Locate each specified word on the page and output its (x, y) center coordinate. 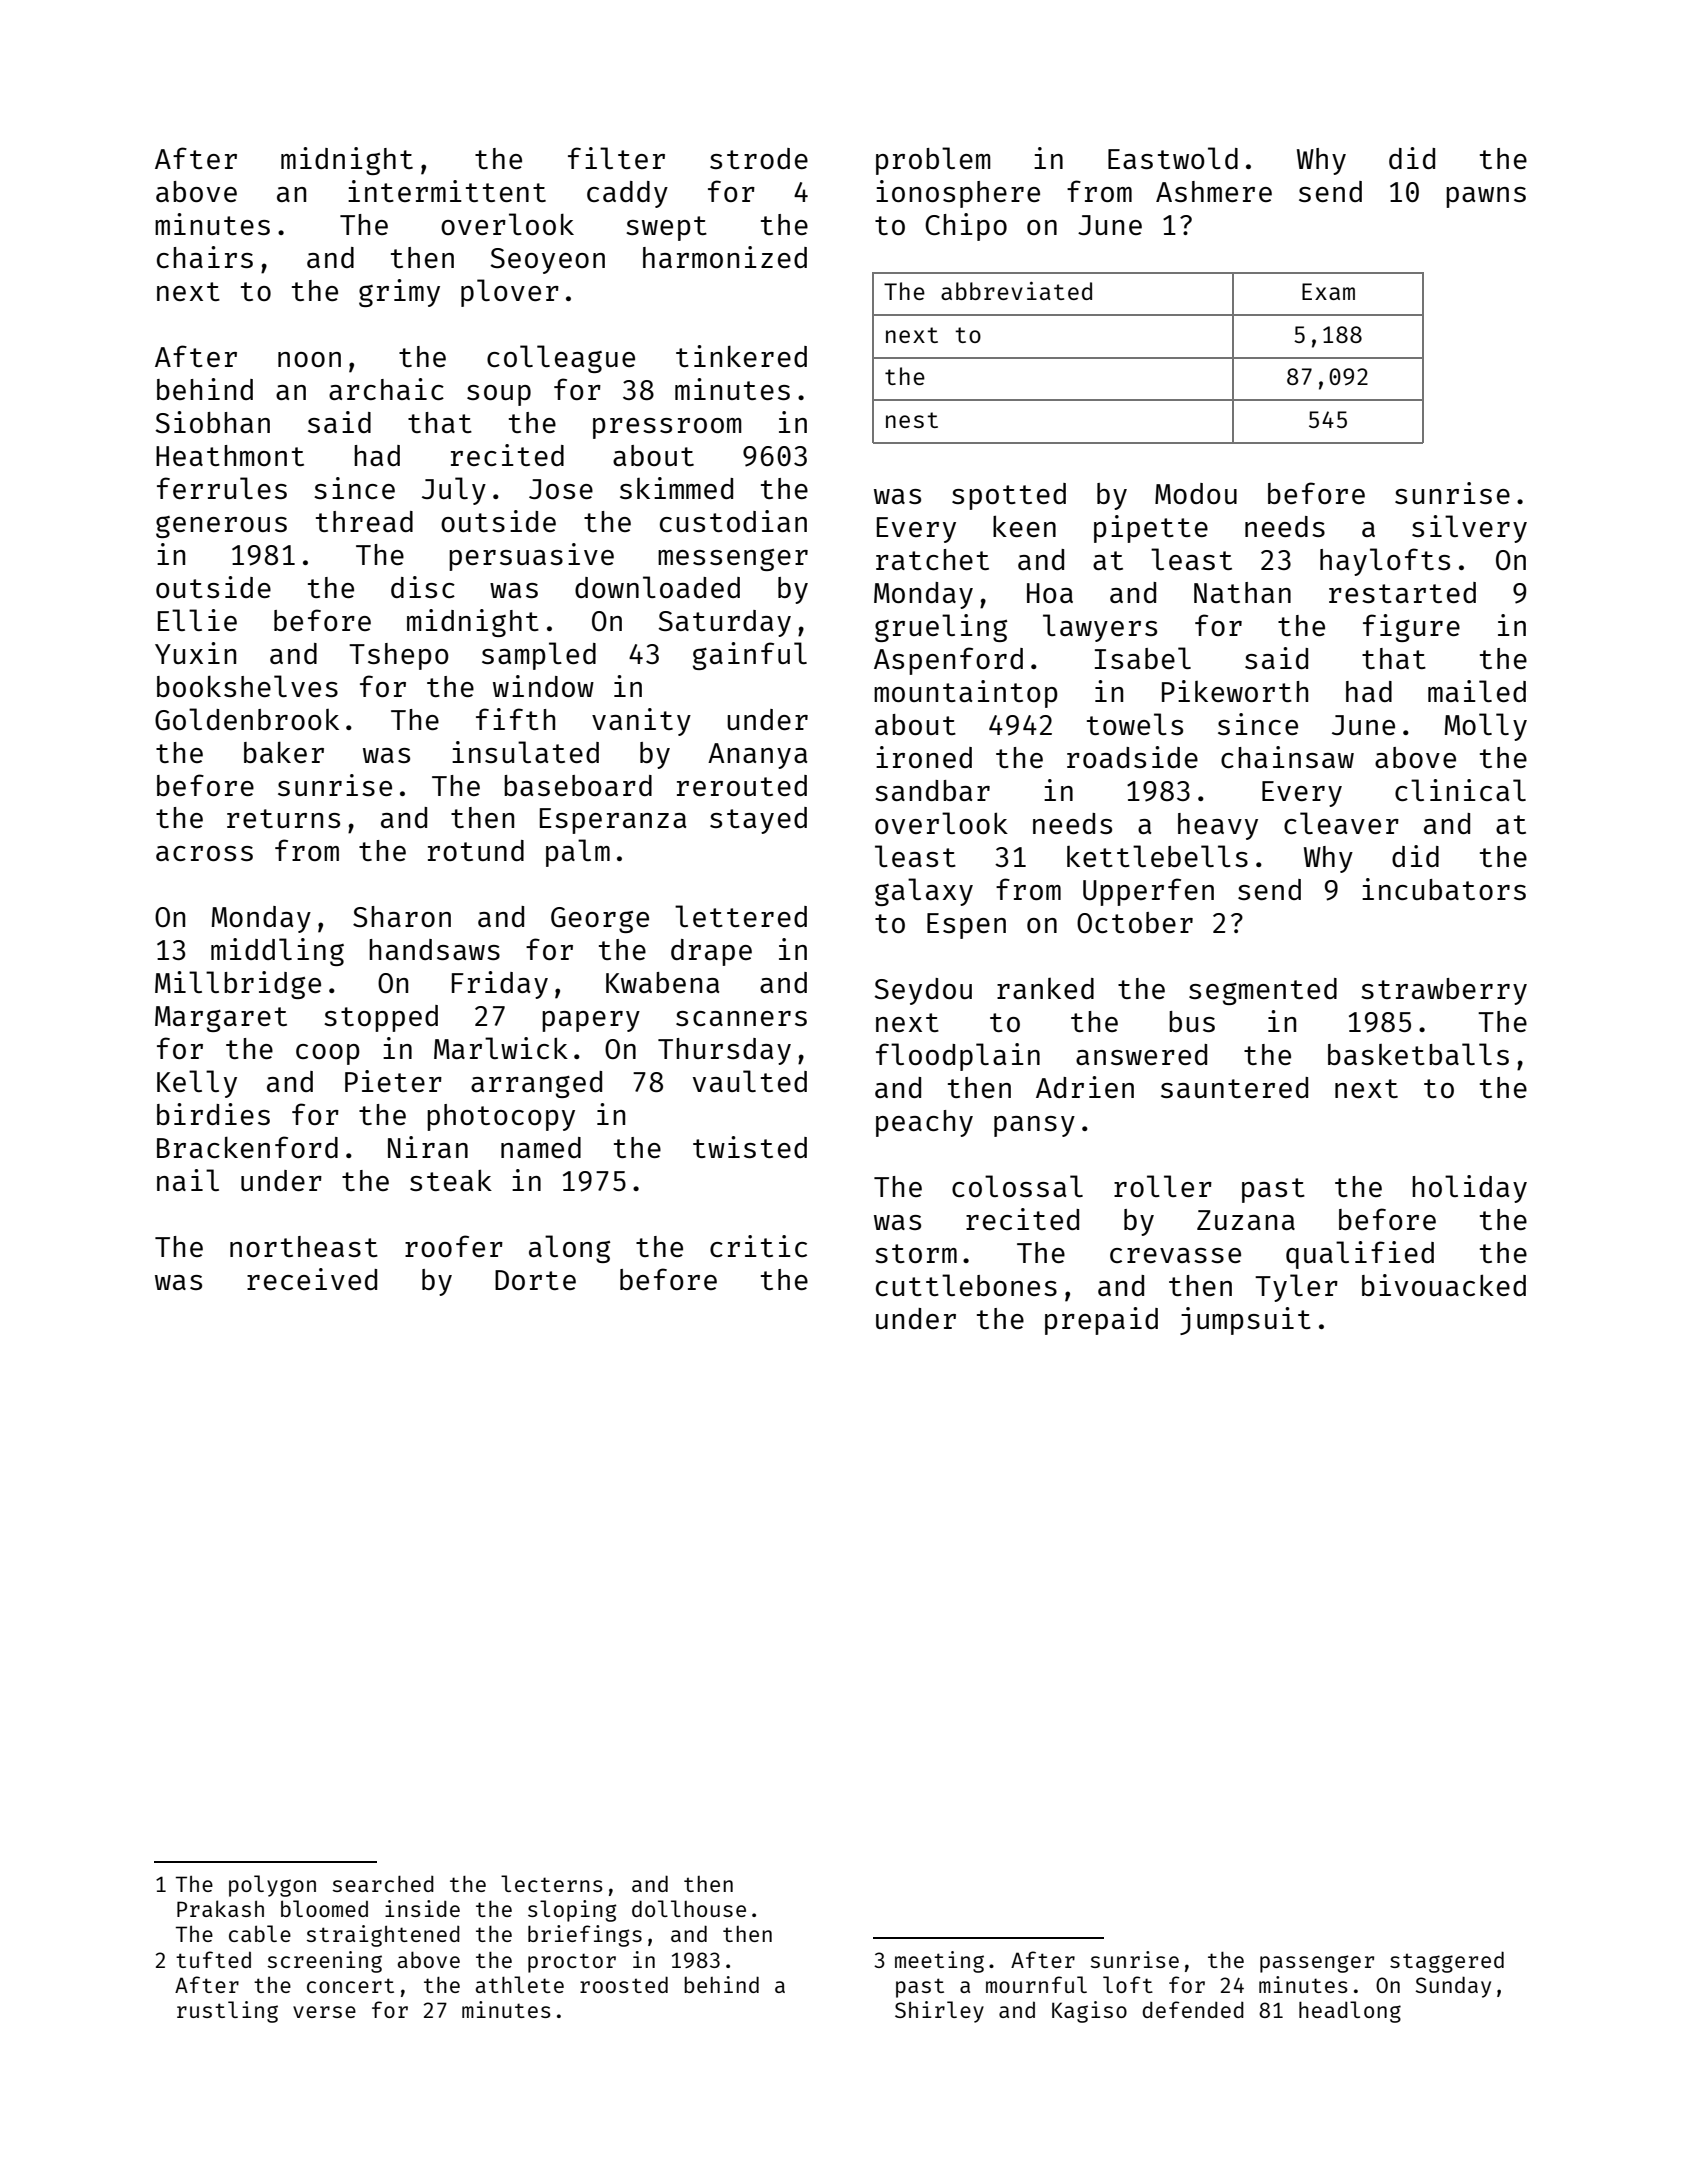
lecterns (552, 1883)
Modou (1196, 493)
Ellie (197, 620)
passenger (1317, 1964)
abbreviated (1016, 291)
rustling (227, 2012)
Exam (1328, 291)
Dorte (535, 1280)
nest (912, 420)
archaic (386, 389)
